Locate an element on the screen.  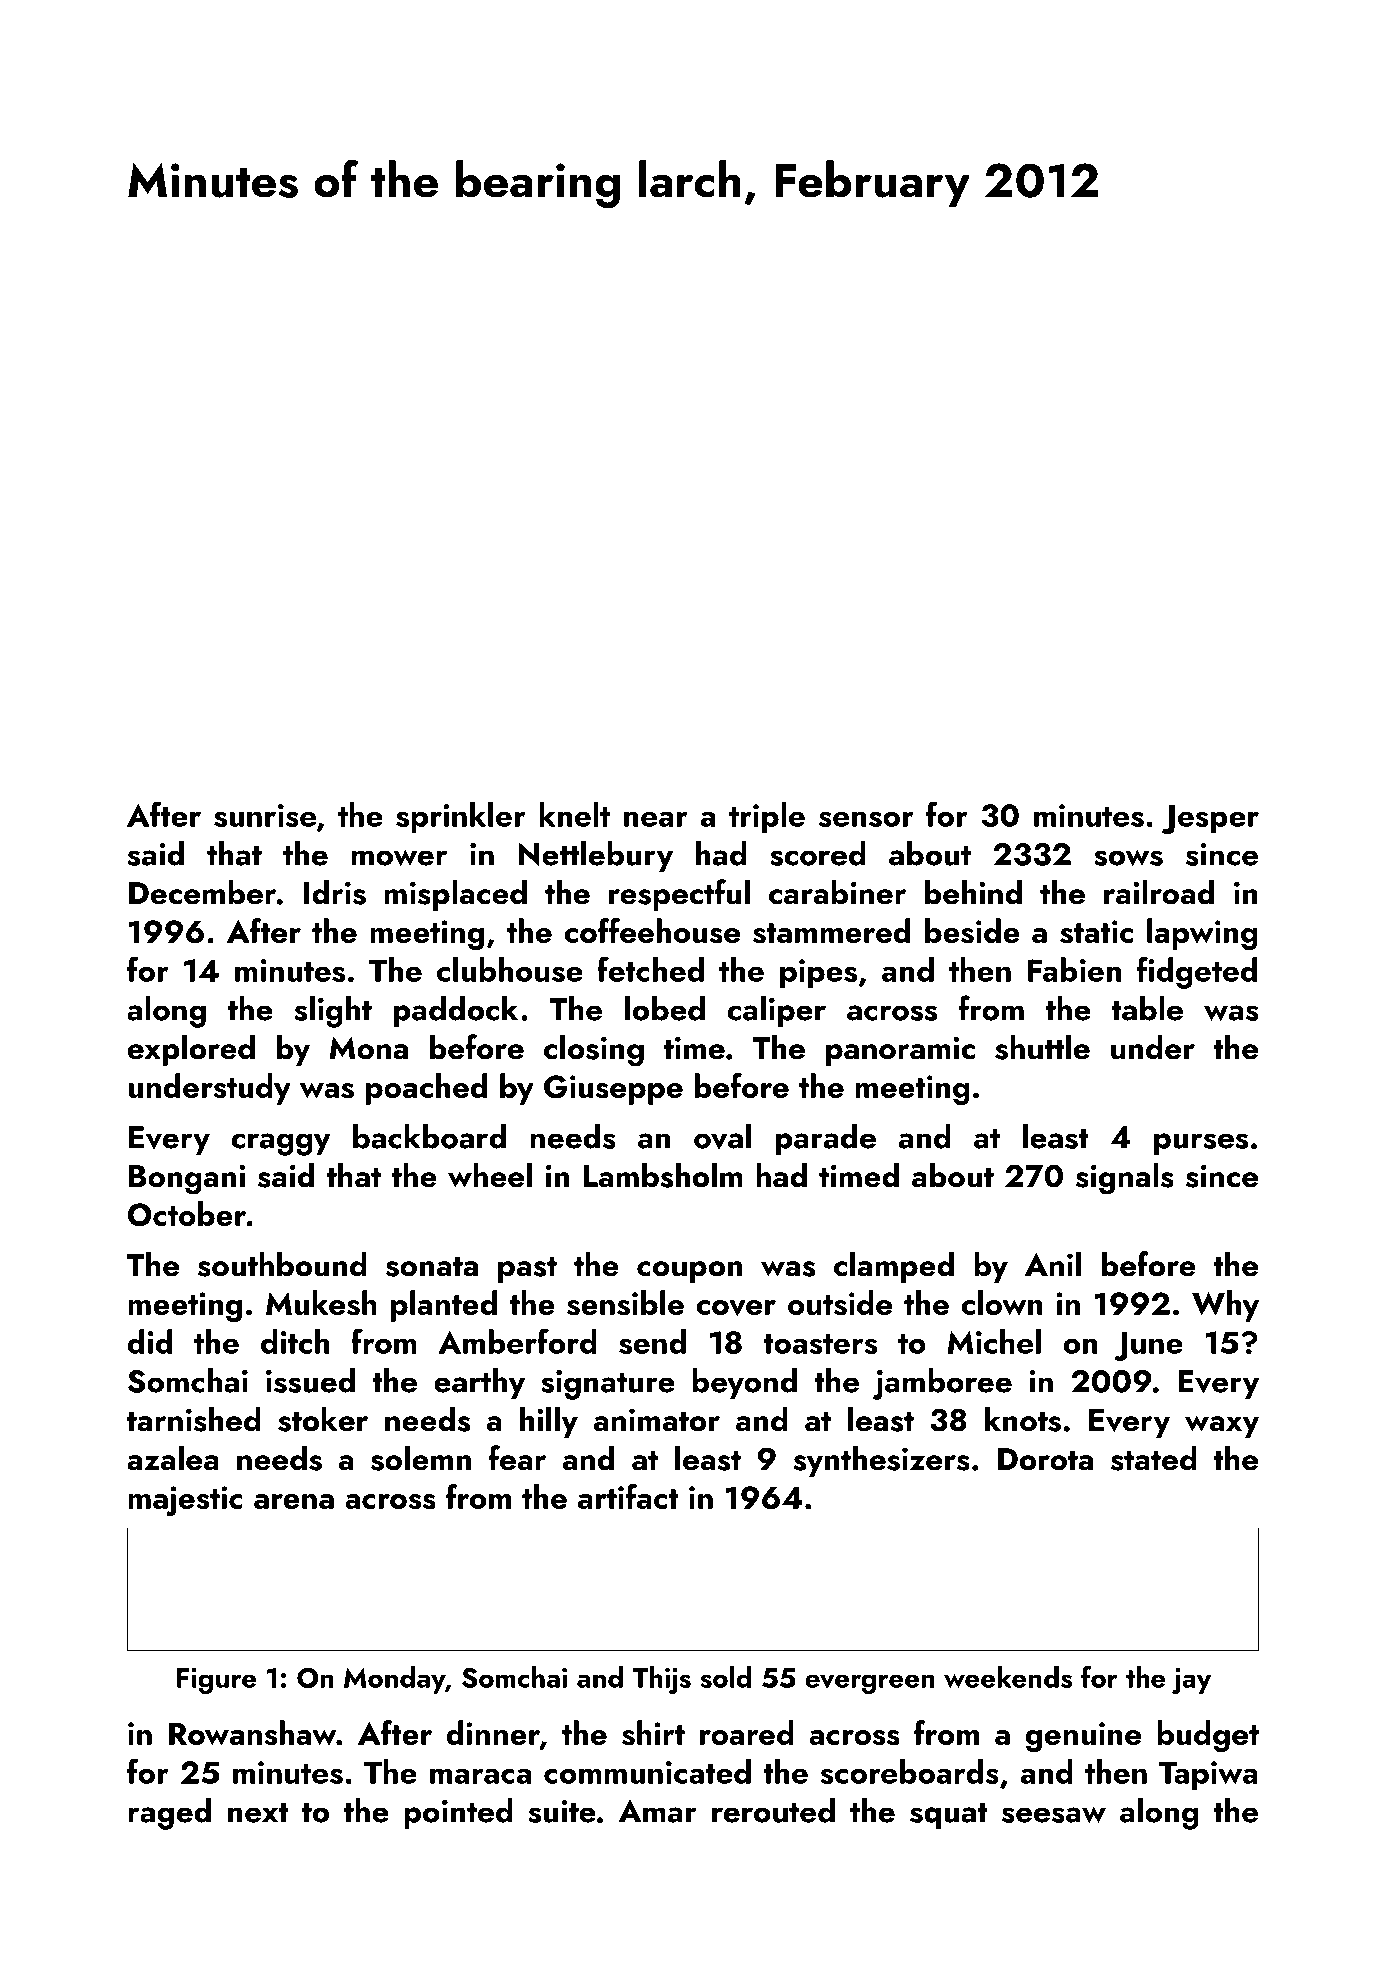
seesaw is located at coordinates (1054, 1815).
